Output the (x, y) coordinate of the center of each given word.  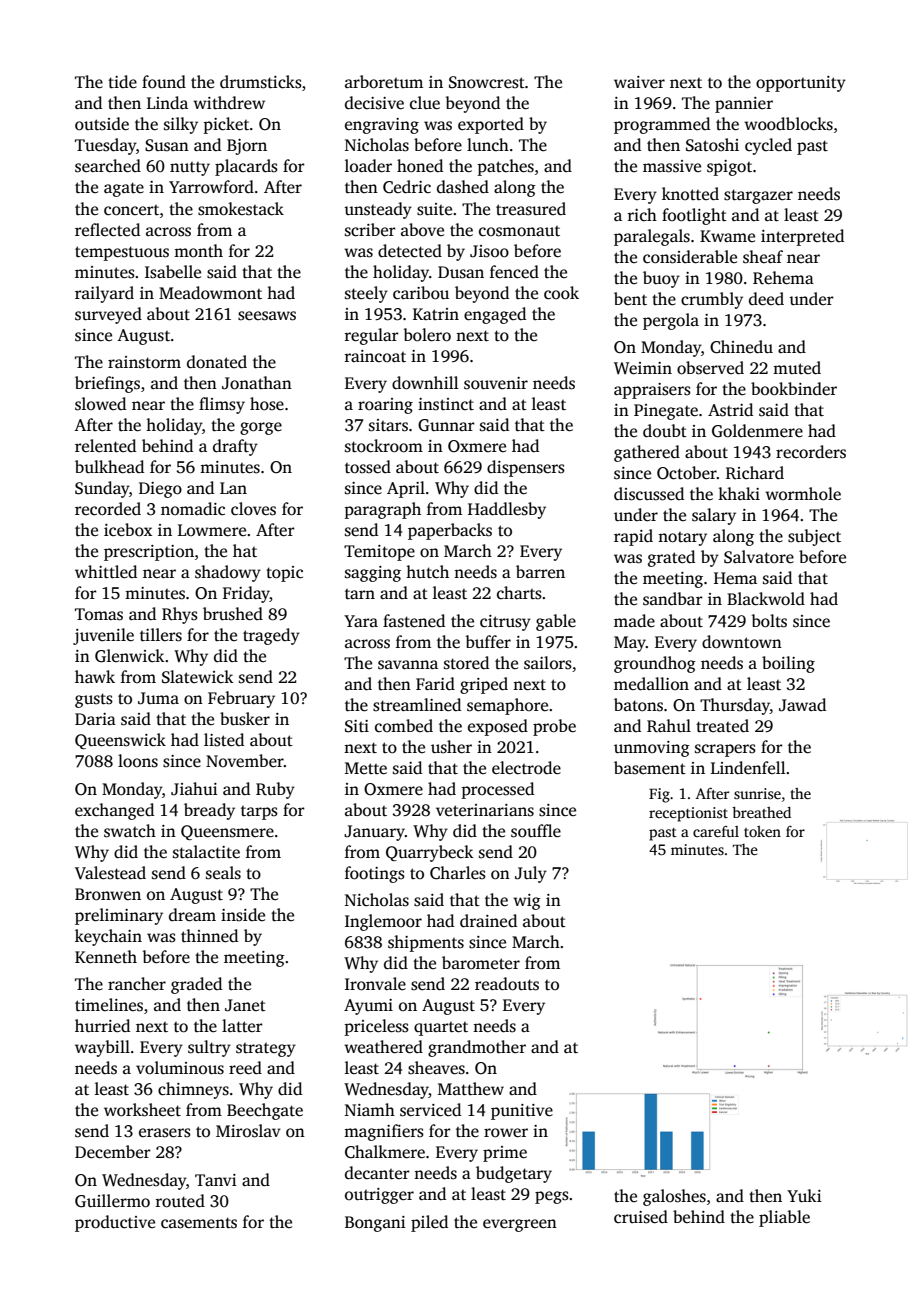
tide (122, 82)
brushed (233, 614)
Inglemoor (383, 922)
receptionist (688, 814)
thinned (209, 936)
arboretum (384, 82)
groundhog (655, 664)
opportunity (801, 84)
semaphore (507, 706)
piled (429, 1223)
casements (199, 1223)
